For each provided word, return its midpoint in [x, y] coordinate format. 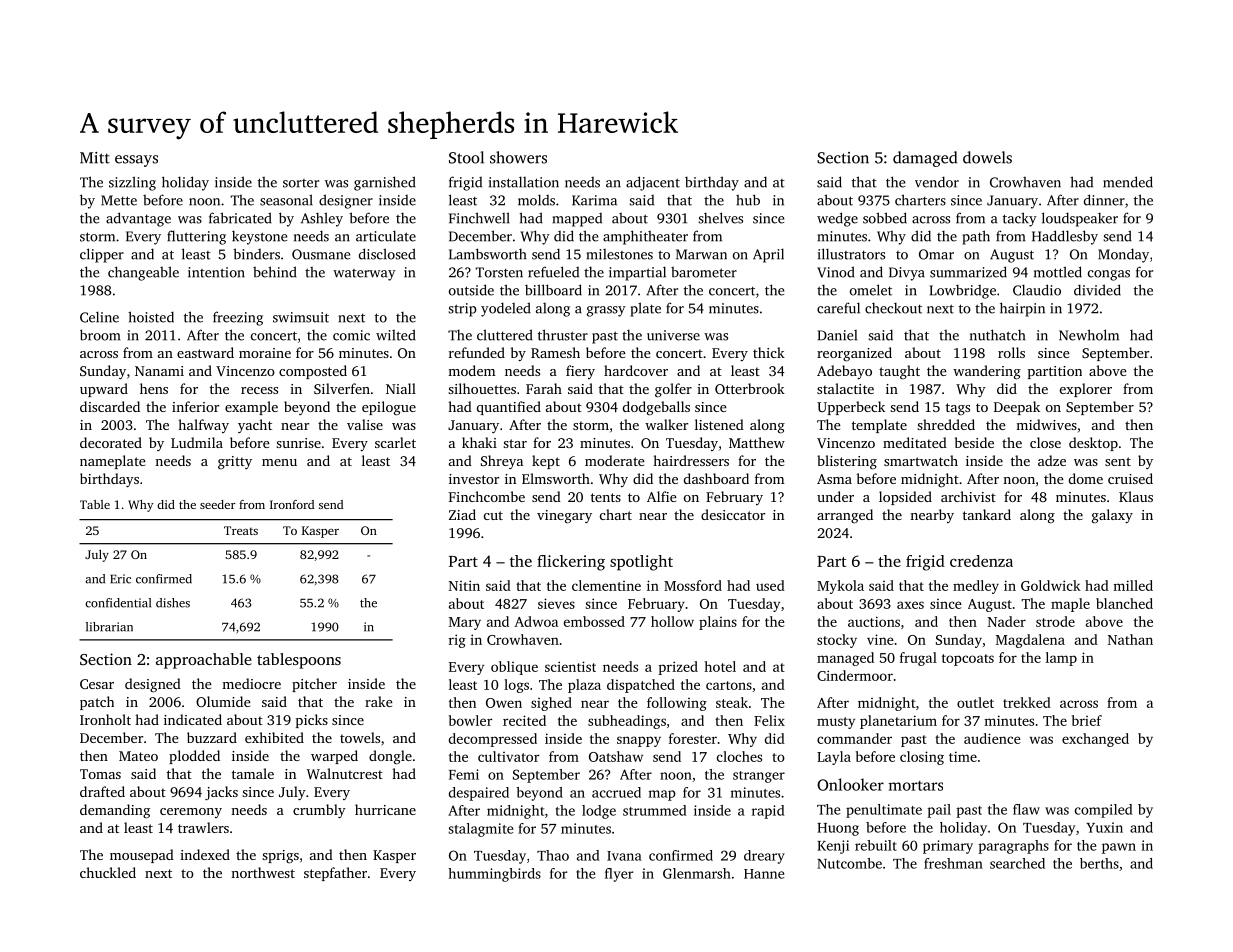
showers [518, 157]
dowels [987, 157]
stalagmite [481, 830]
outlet [975, 702]
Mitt [95, 158]
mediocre [251, 683]
